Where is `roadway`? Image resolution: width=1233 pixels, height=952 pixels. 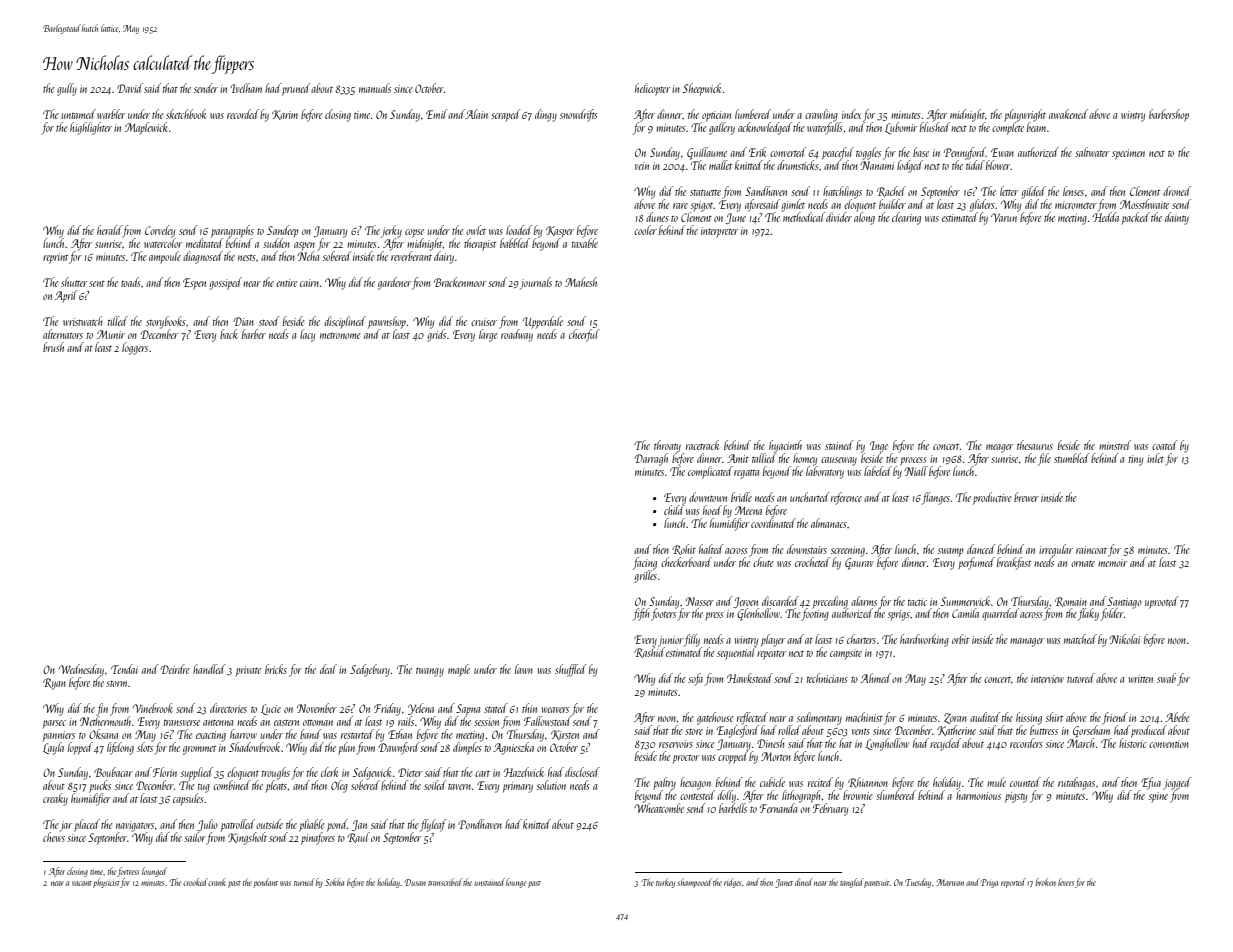
roadway is located at coordinates (517, 335).
